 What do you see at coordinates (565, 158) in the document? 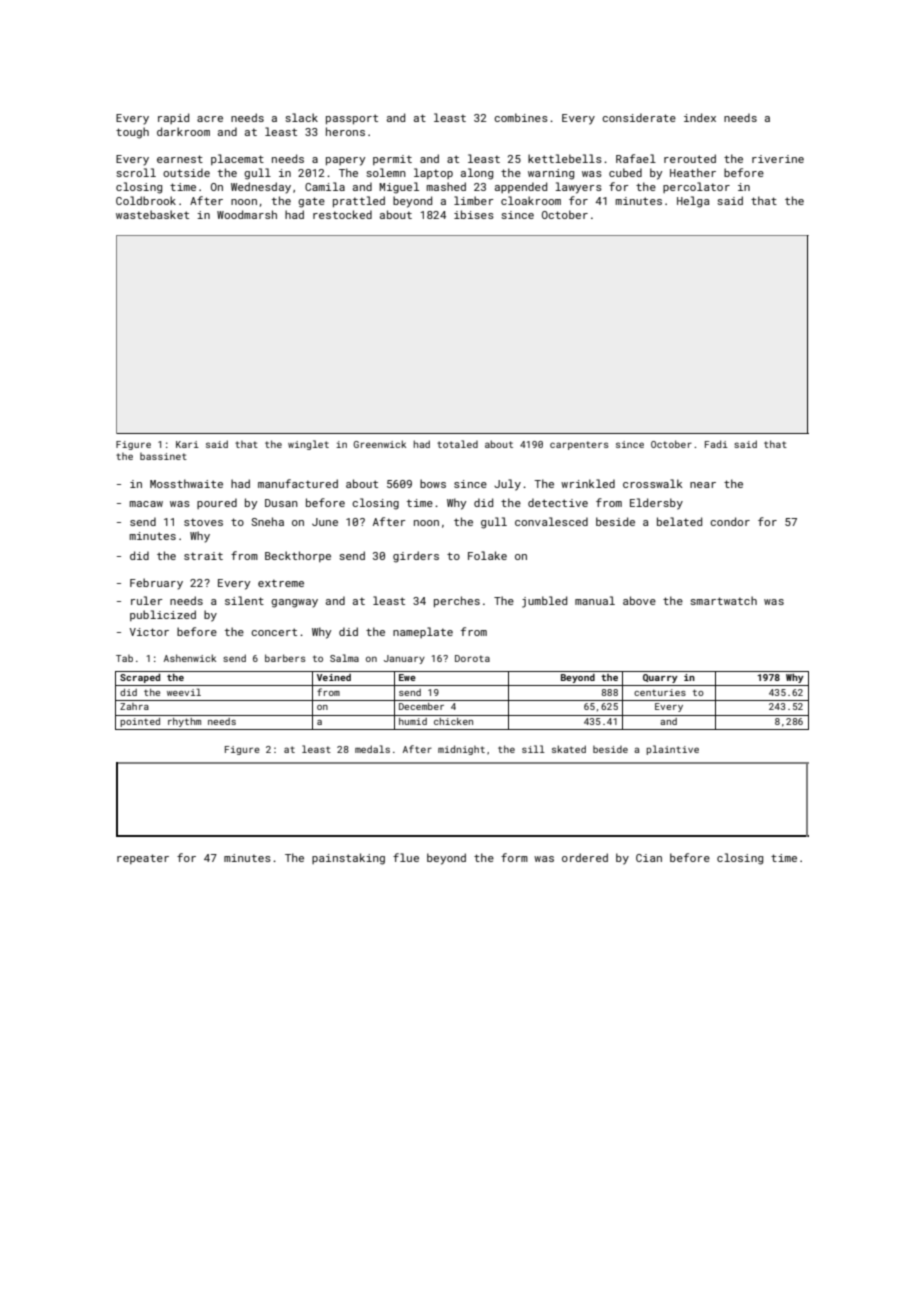
I see `kettlebells` at bounding box center [565, 158].
